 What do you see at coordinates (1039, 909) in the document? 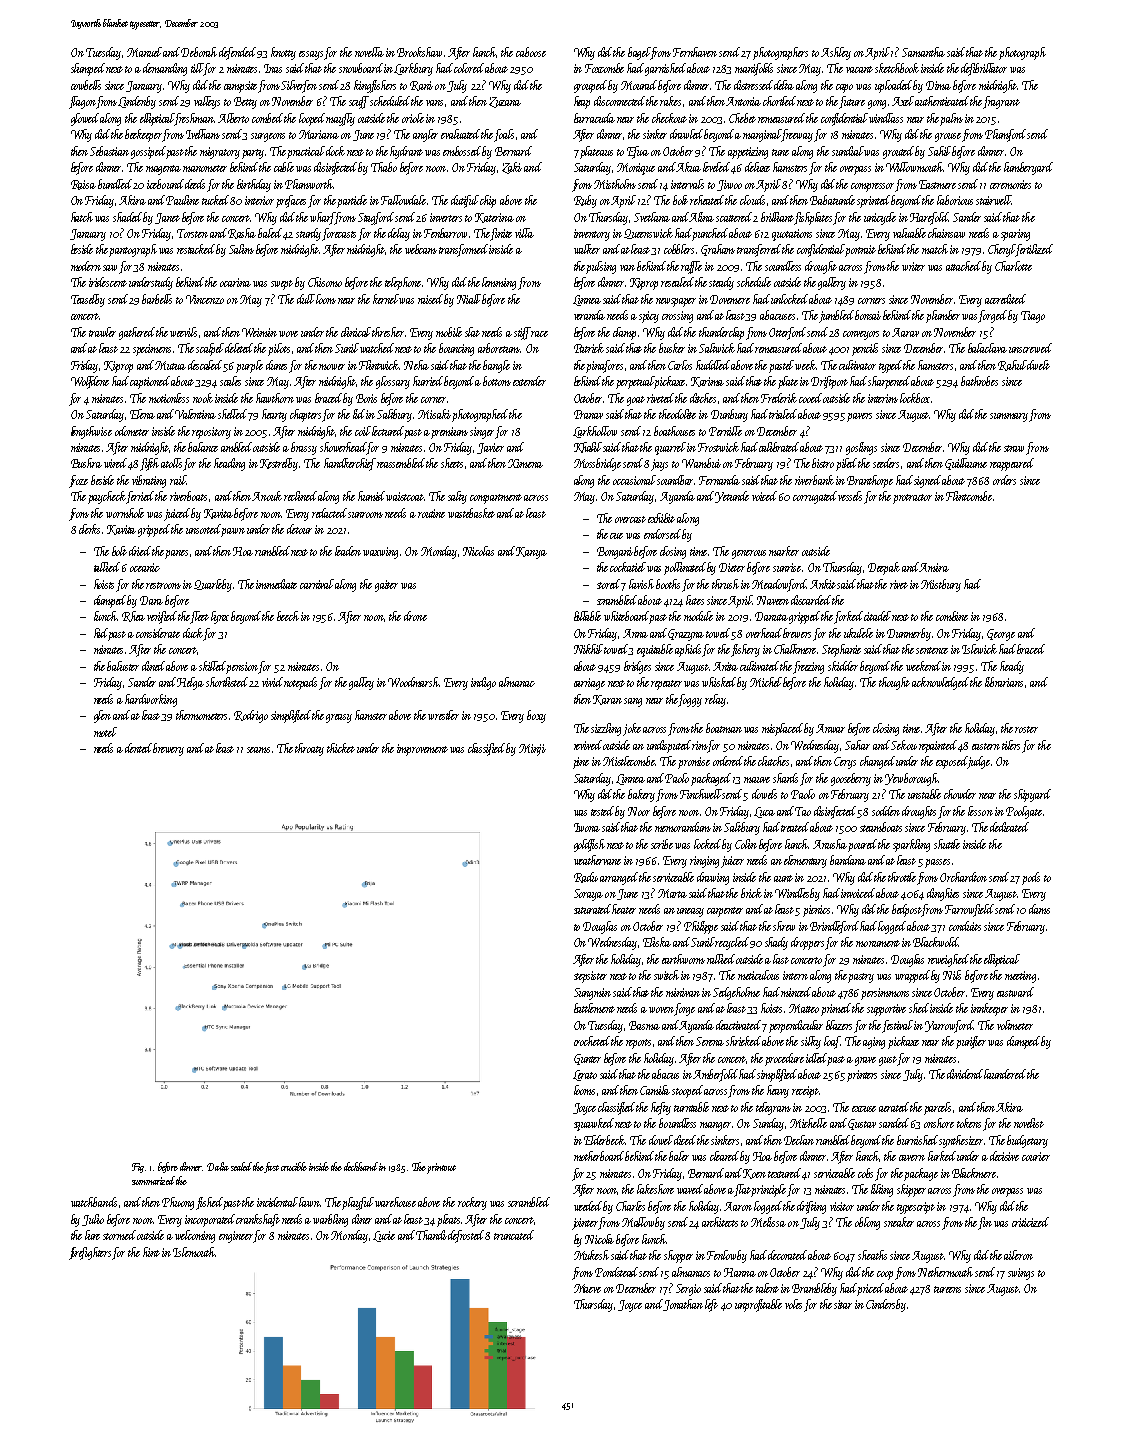
I see `dams` at bounding box center [1039, 909].
